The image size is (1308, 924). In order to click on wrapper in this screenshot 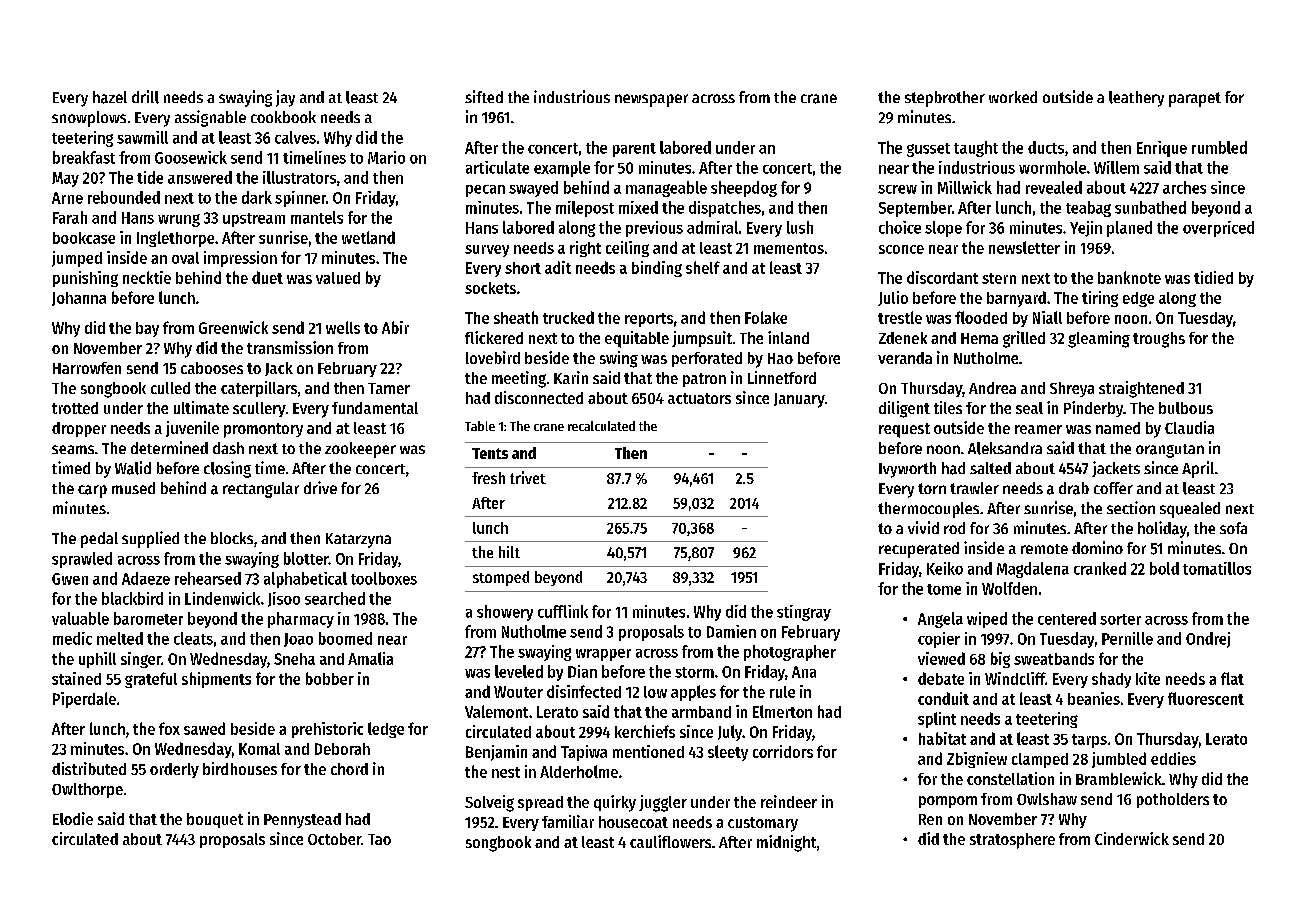, I will do `click(603, 655)`.
